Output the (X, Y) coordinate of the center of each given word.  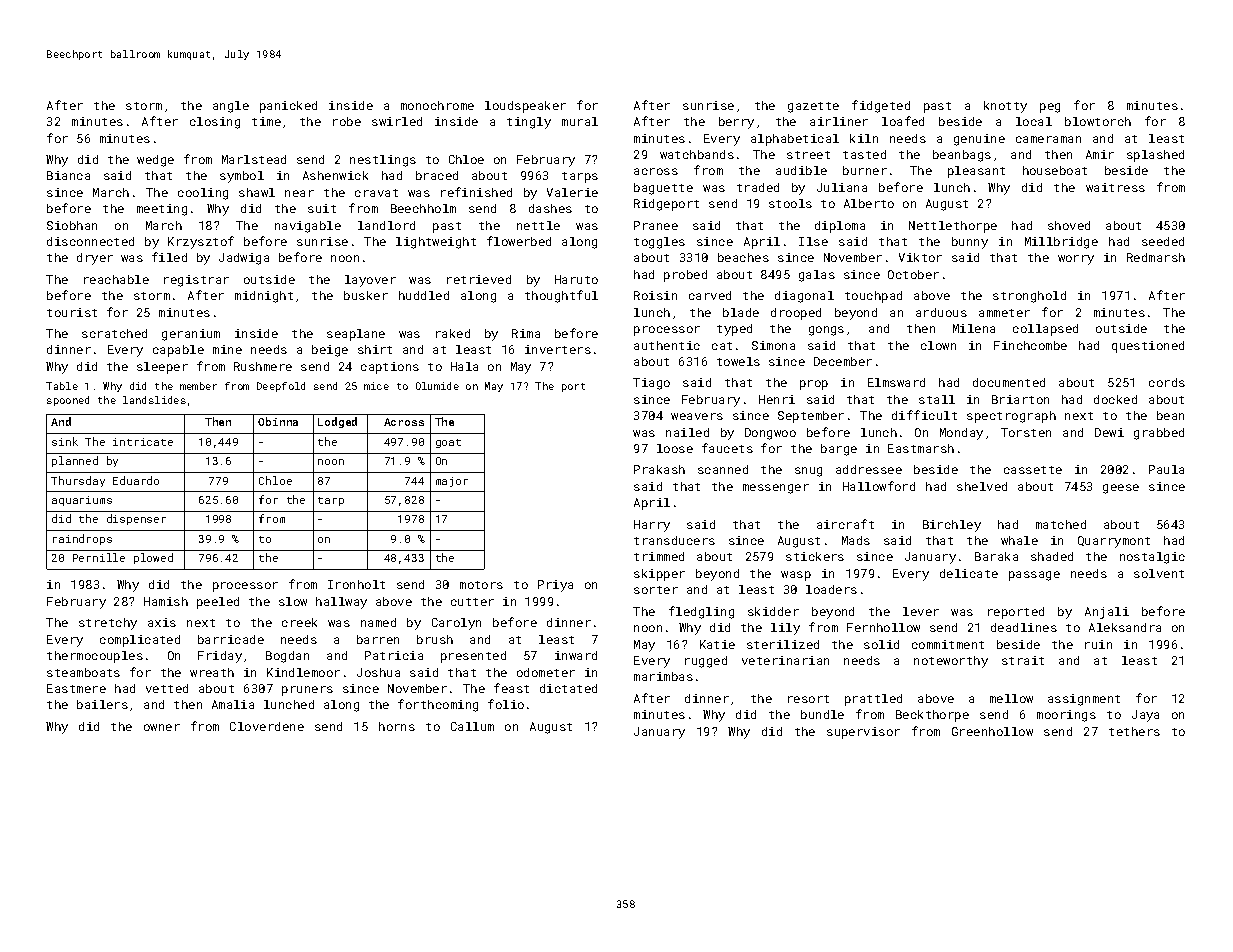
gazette (813, 107)
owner (162, 727)
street (808, 155)
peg (1050, 108)
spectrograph (1011, 417)
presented (473, 657)
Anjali (1107, 613)
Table (62, 386)
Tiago (651, 384)
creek (299, 622)
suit (322, 208)
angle (231, 107)
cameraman (1048, 139)
